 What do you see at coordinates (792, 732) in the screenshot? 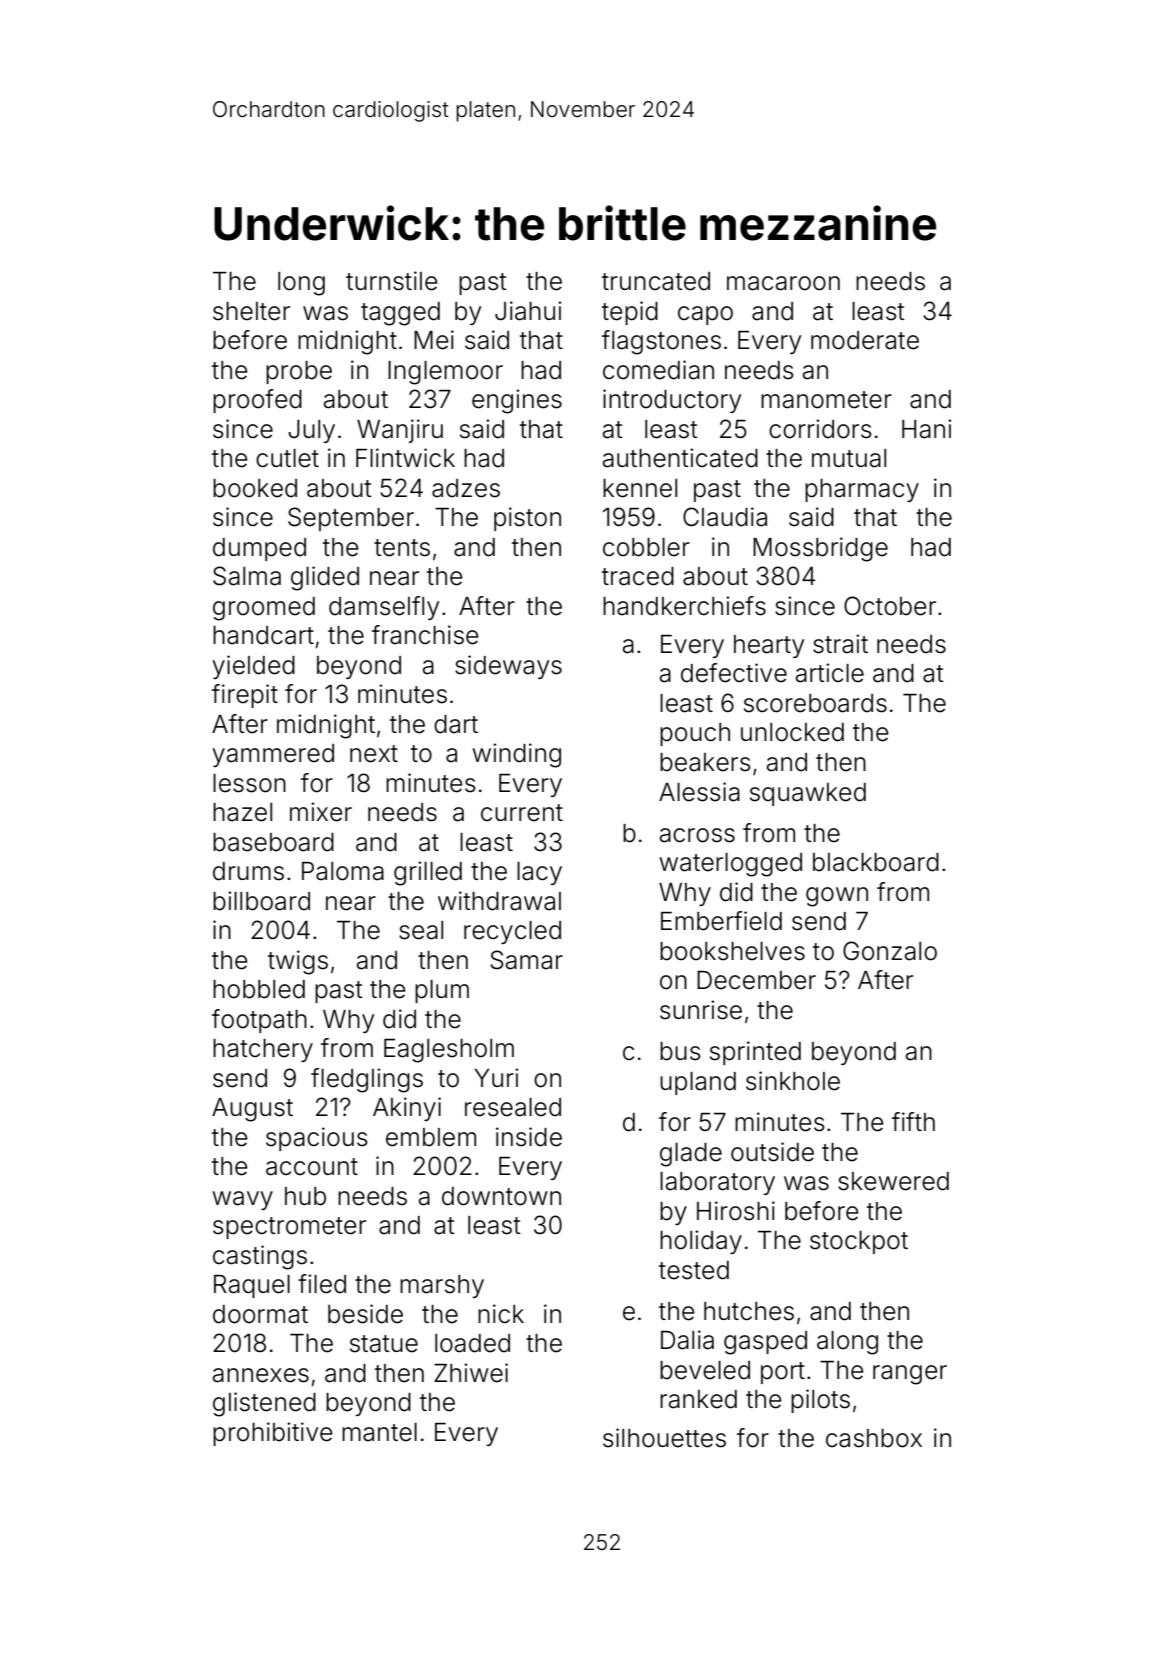
I see `unlocked` at bounding box center [792, 732].
